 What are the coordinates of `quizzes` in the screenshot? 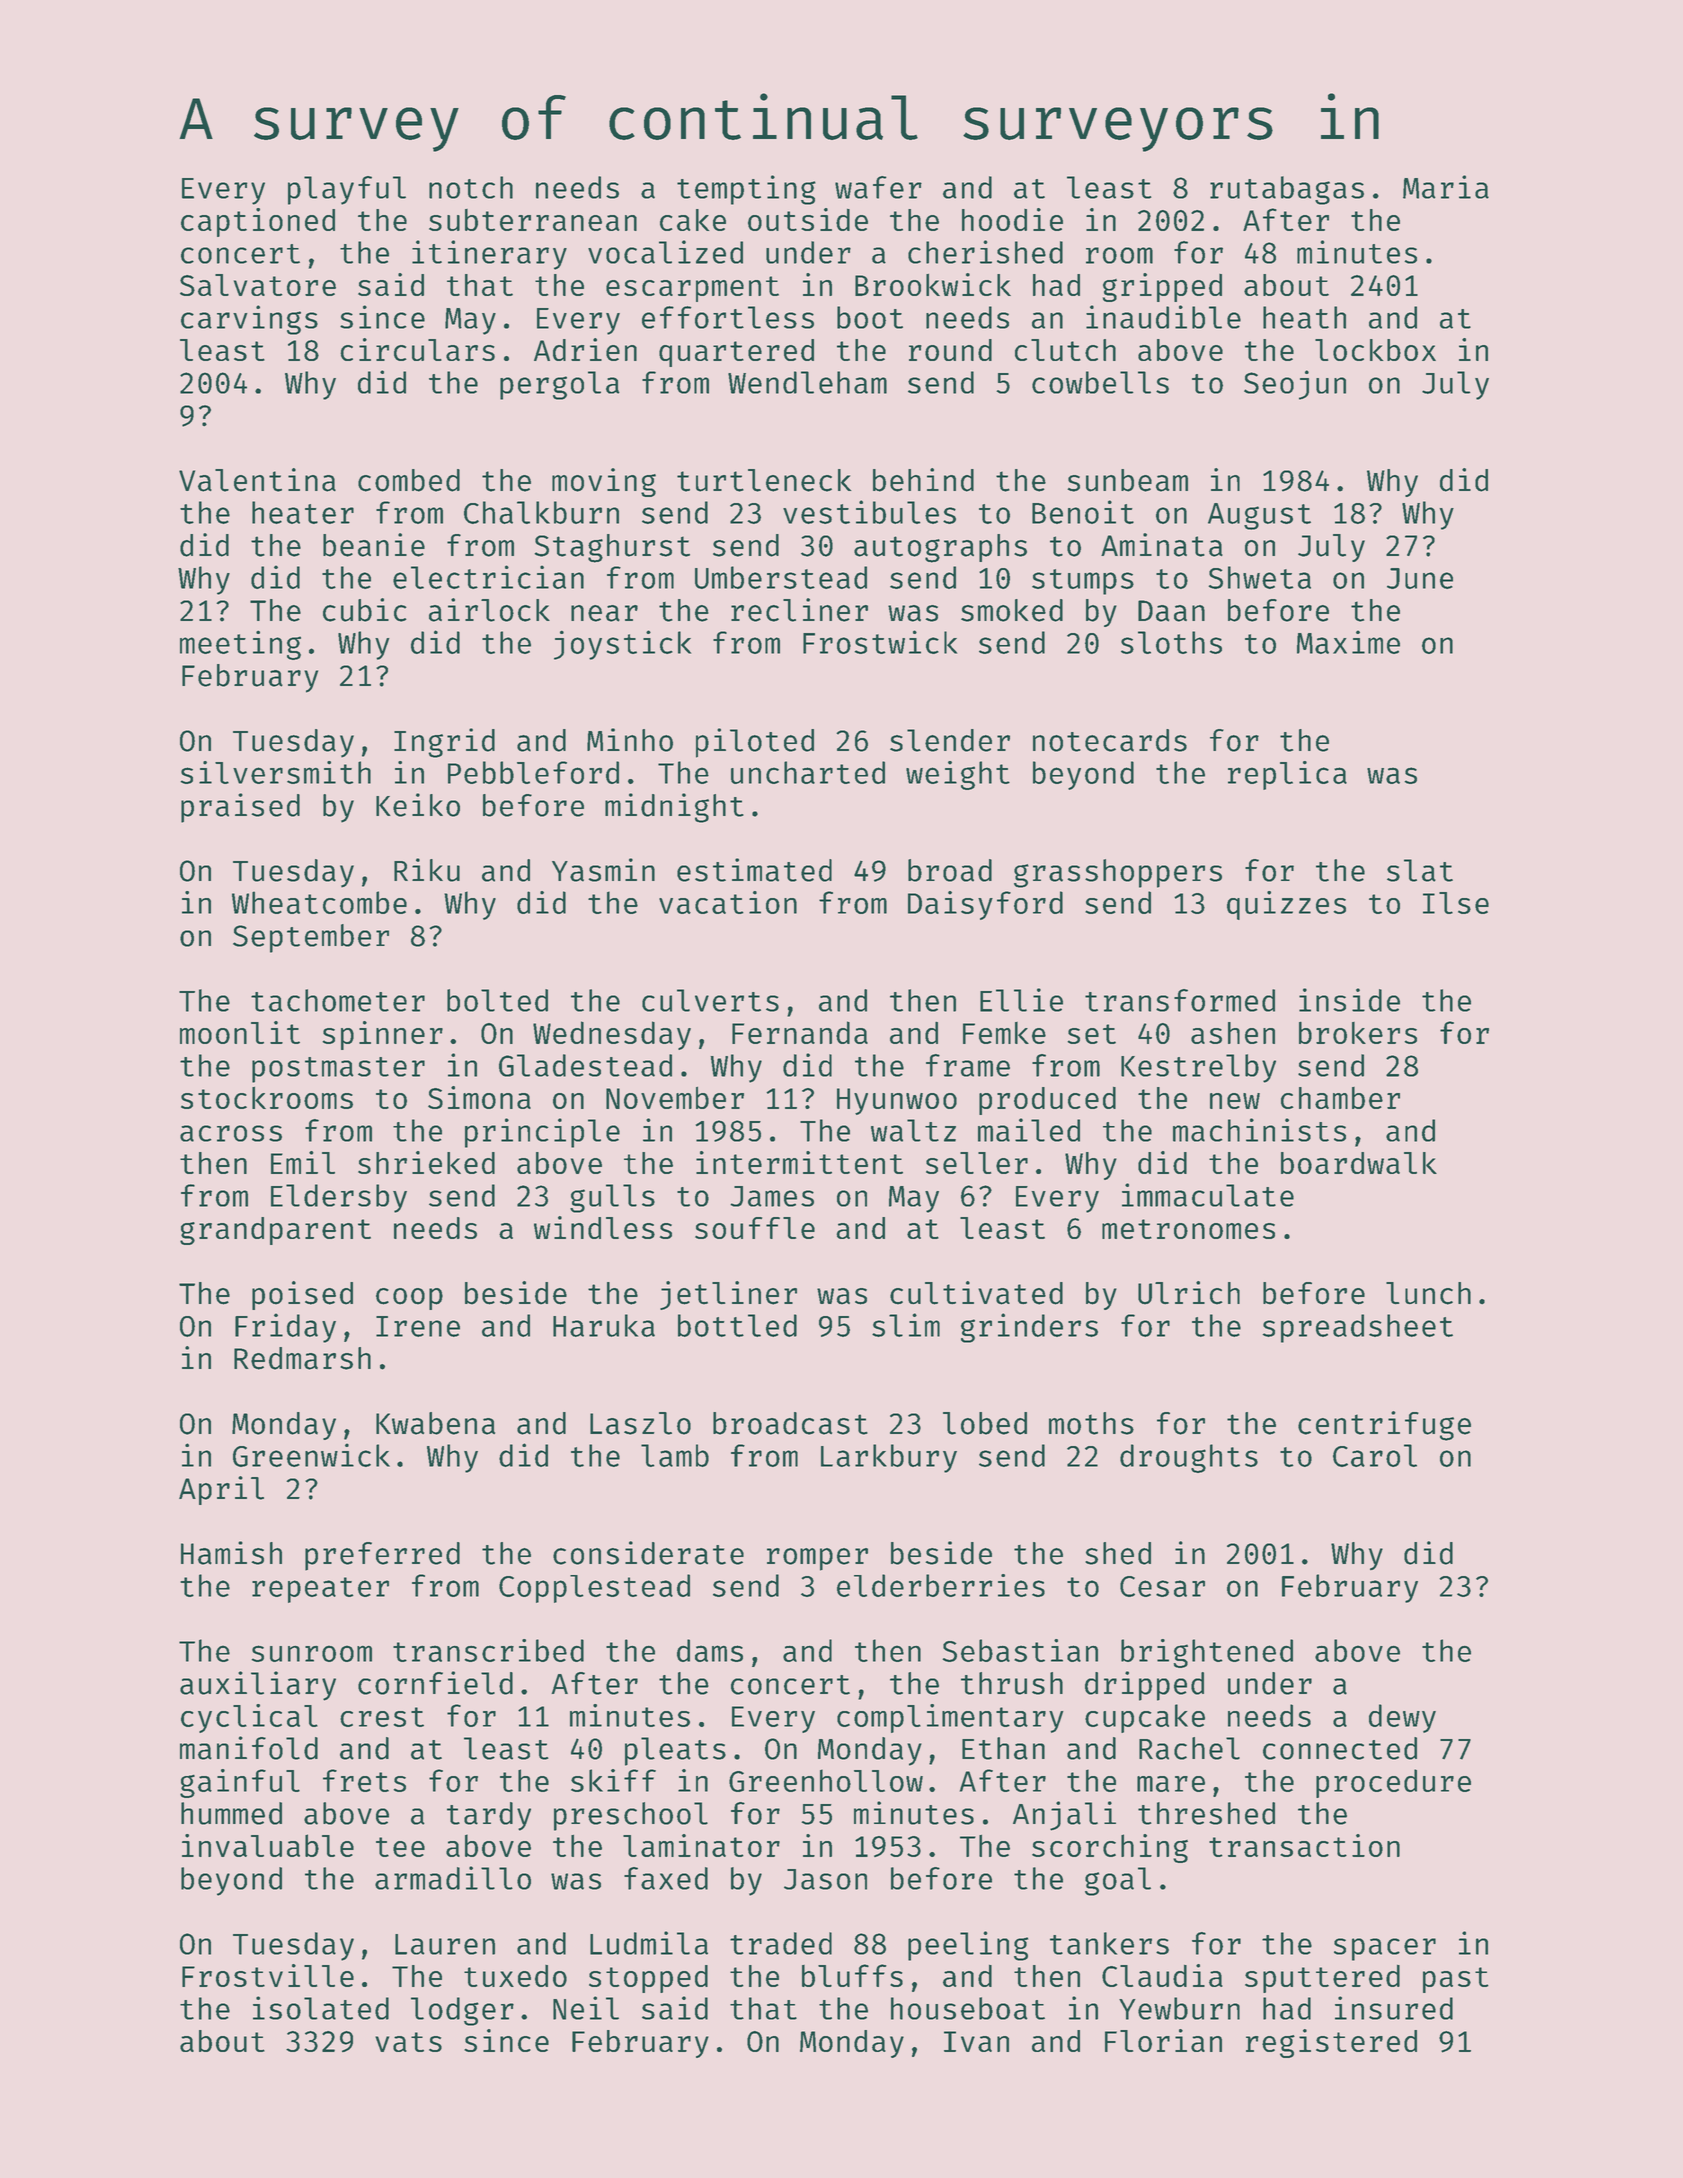 It's located at (1286, 905).
